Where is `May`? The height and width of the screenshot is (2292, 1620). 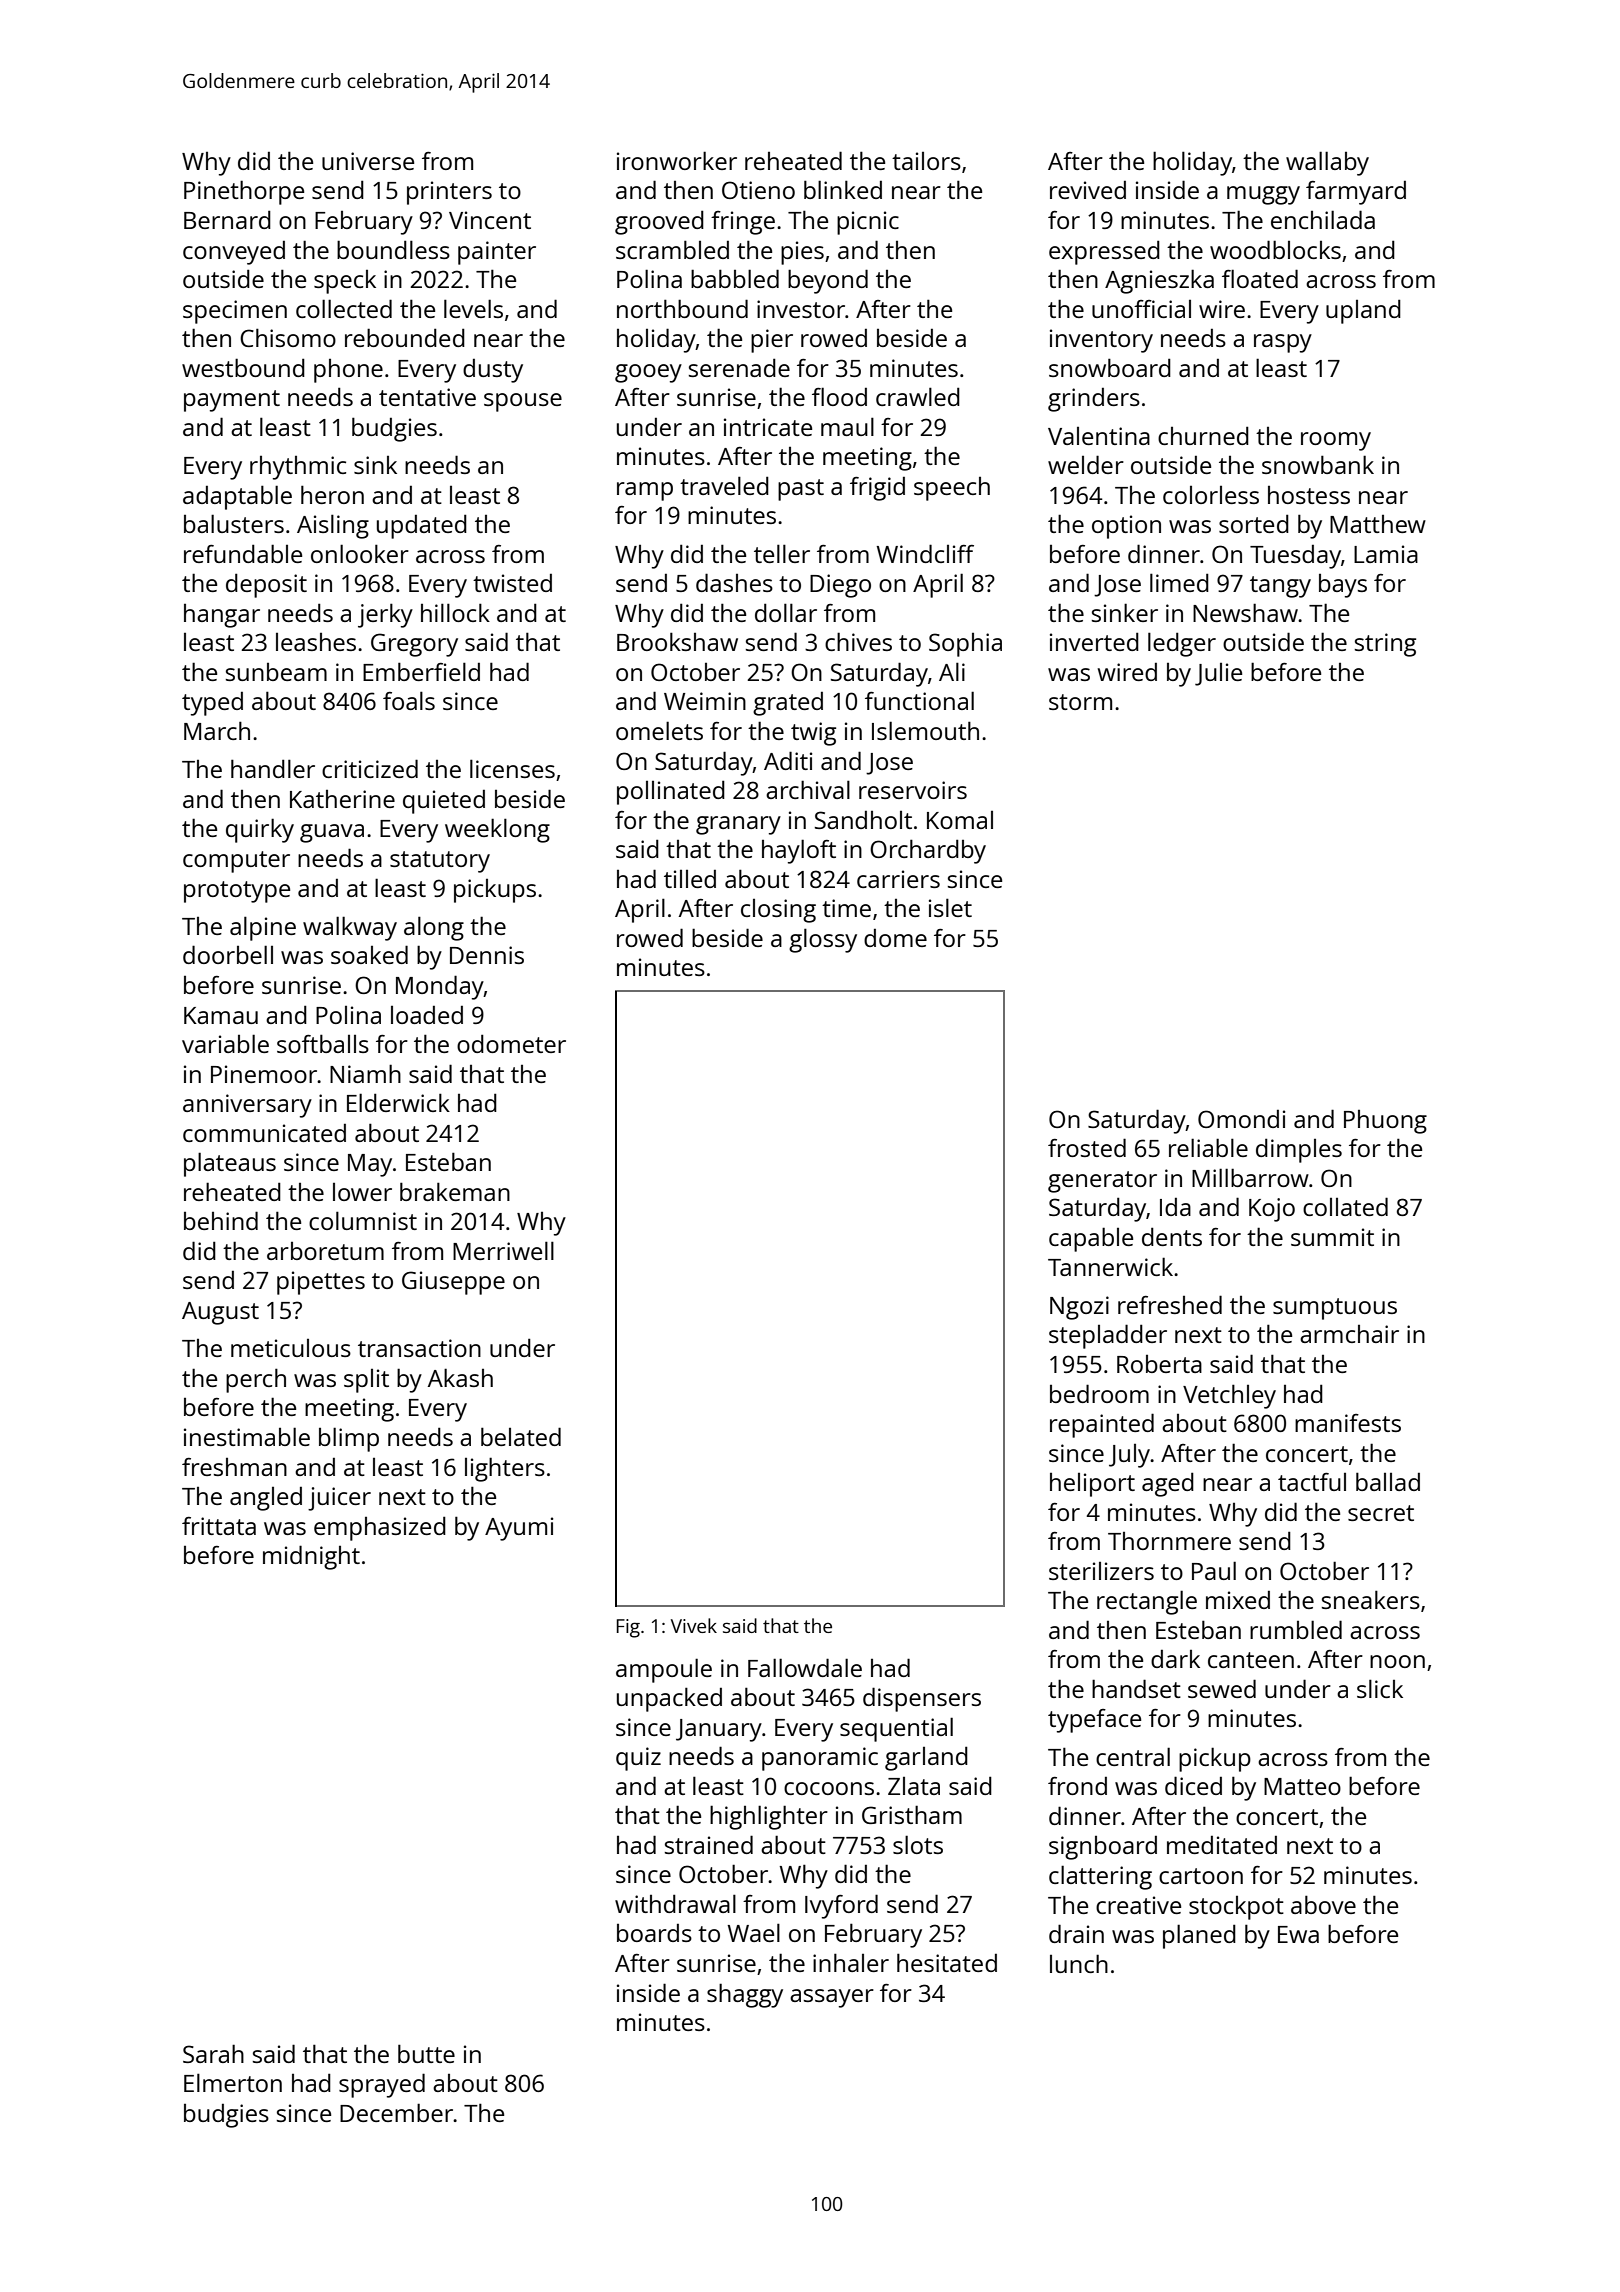
May is located at coordinates (370, 1165).
